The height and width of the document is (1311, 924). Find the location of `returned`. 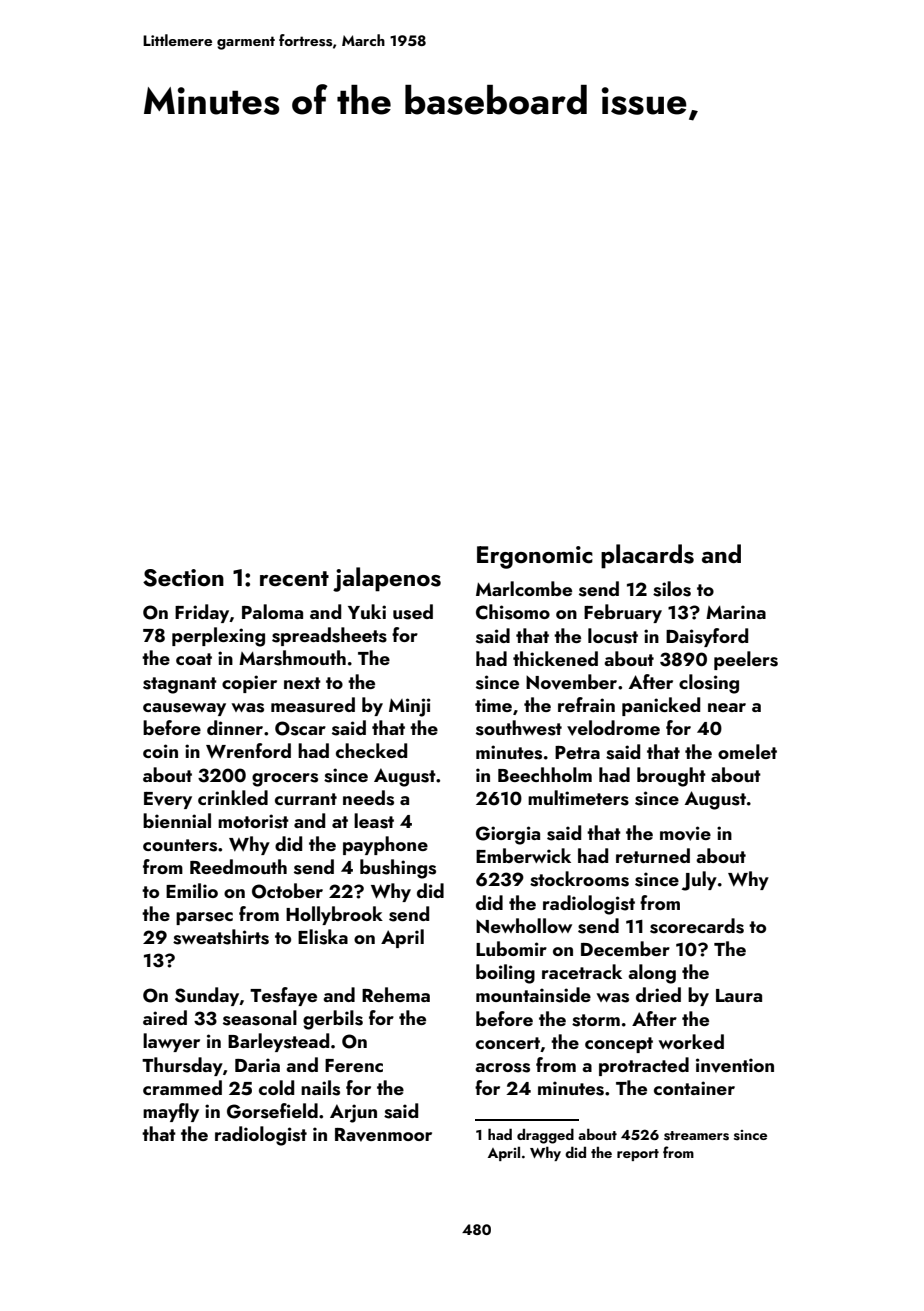

returned is located at coordinates (653, 855).
